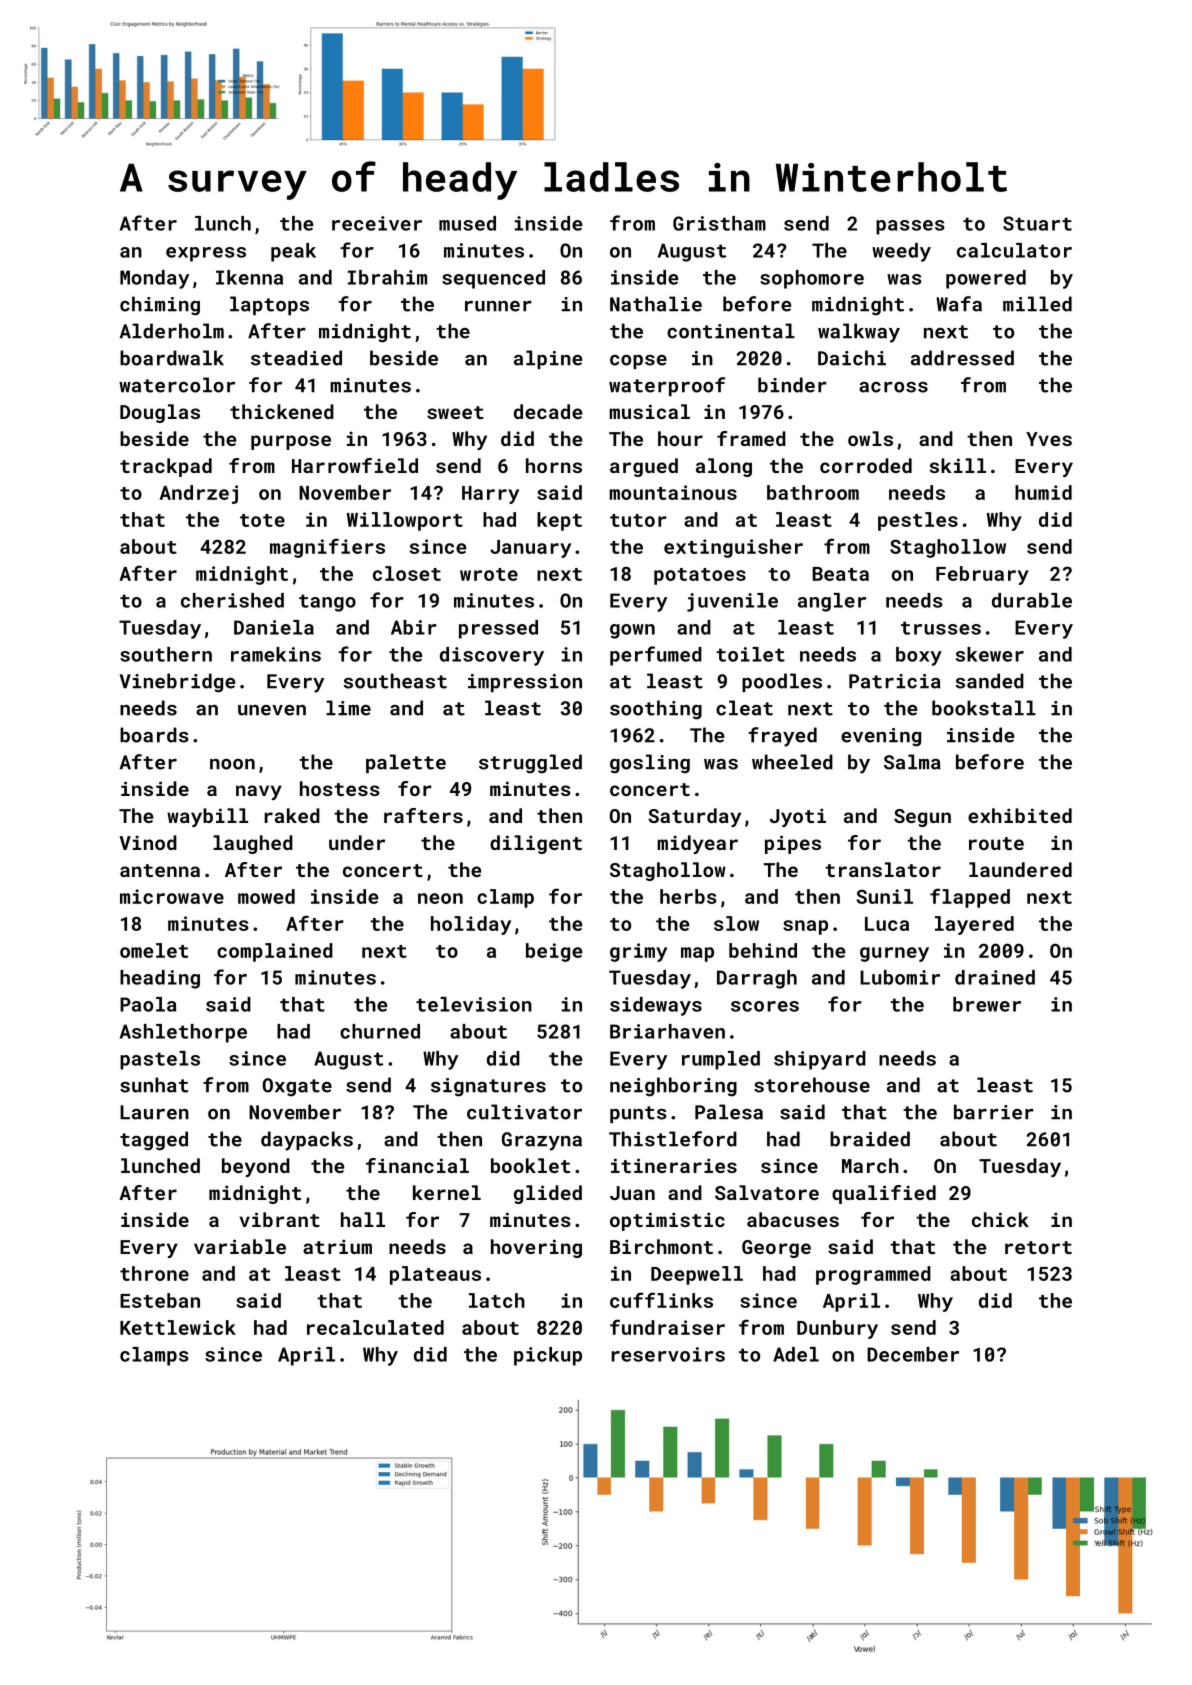 This screenshot has width=1192, height=1685. I want to click on herbs, so click(688, 896).
